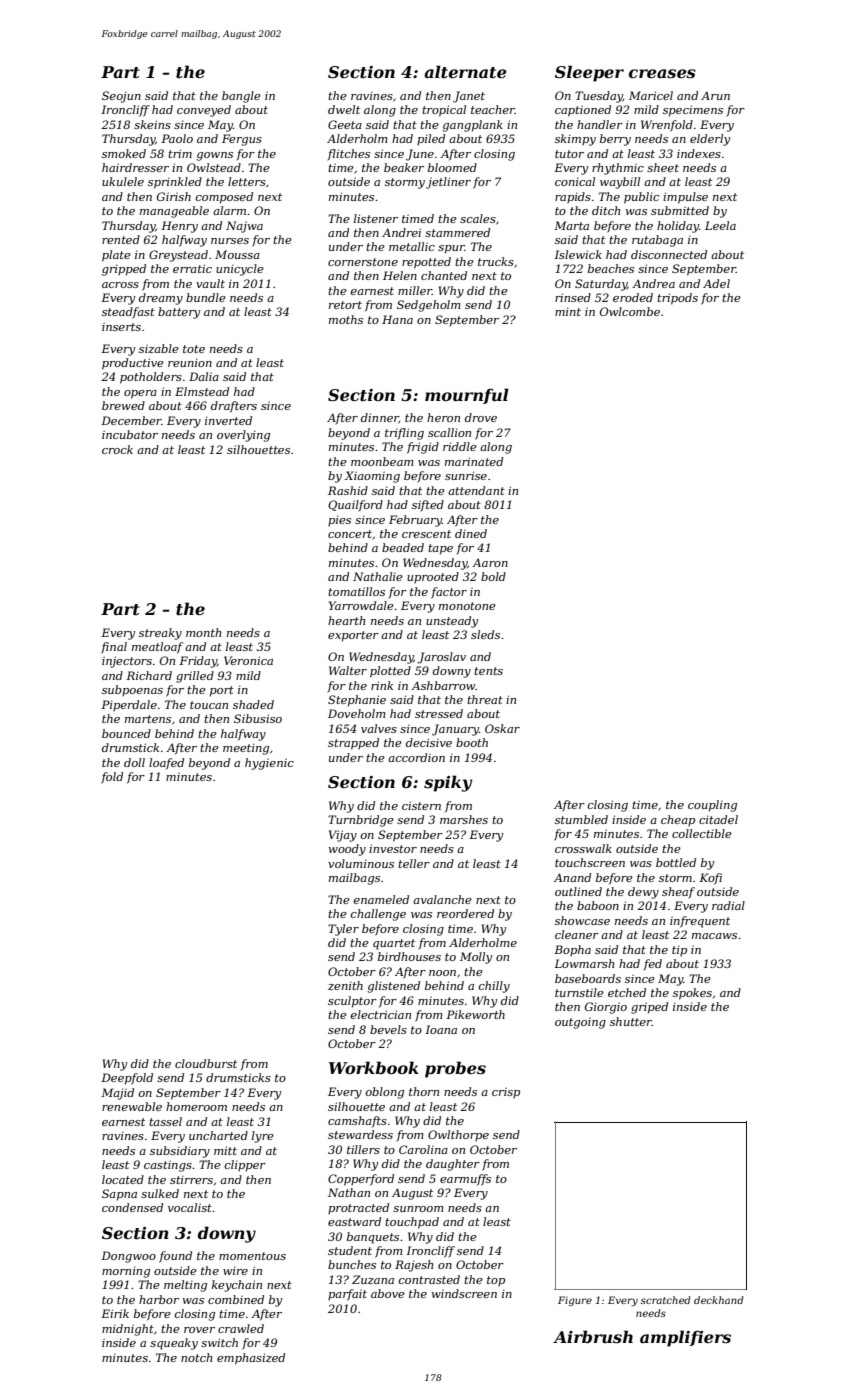  I want to click on cheap, so click(678, 820).
